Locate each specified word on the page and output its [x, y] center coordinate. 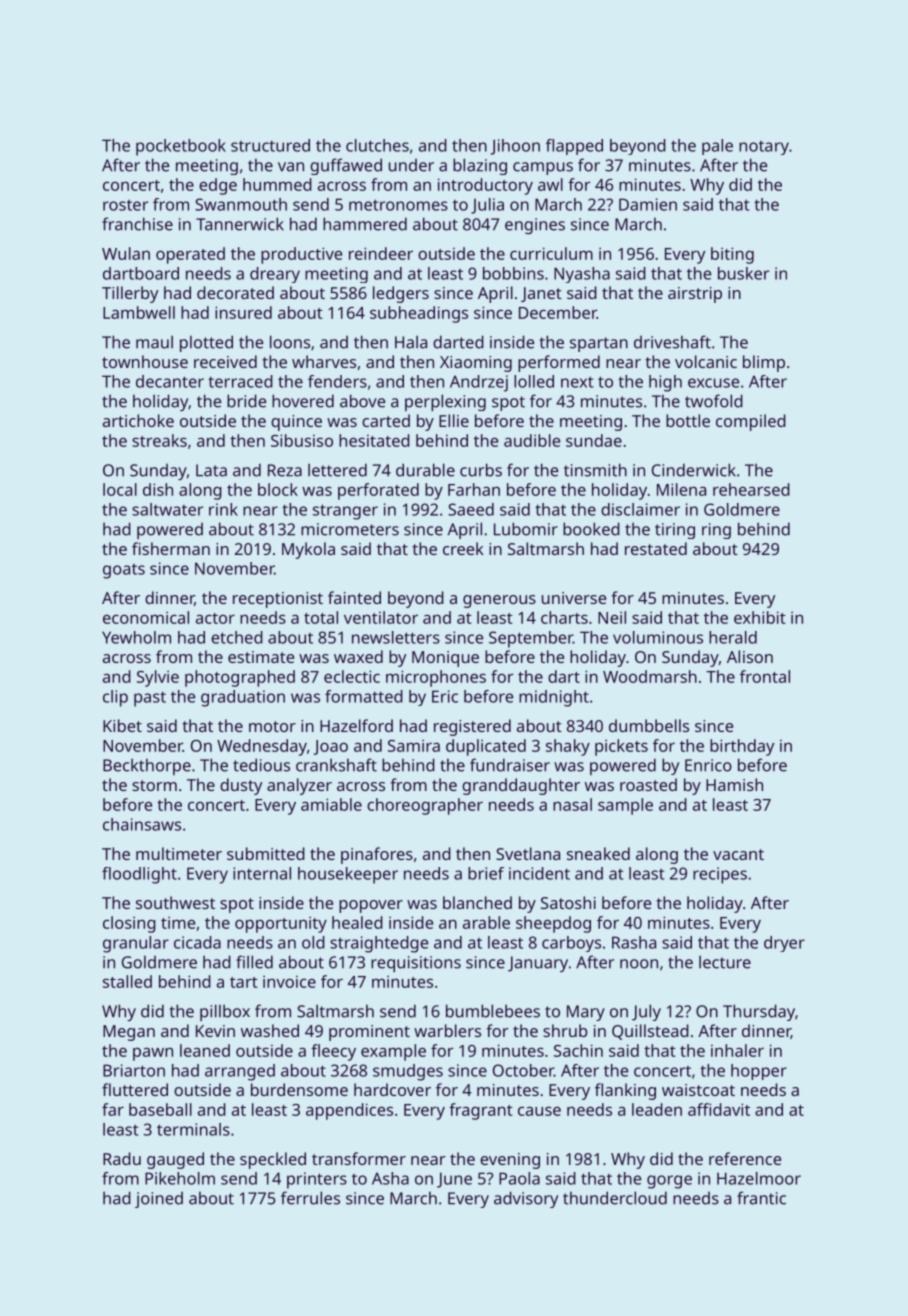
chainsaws [142, 824]
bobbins [513, 273]
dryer [784, 944]
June [454, 1180]
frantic [761, 1198]
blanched [477, 902]
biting [732, 255]
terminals [193, 1129]
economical [146, 617]
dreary [275, 275]
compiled [751, 422]
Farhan [474, 489]
